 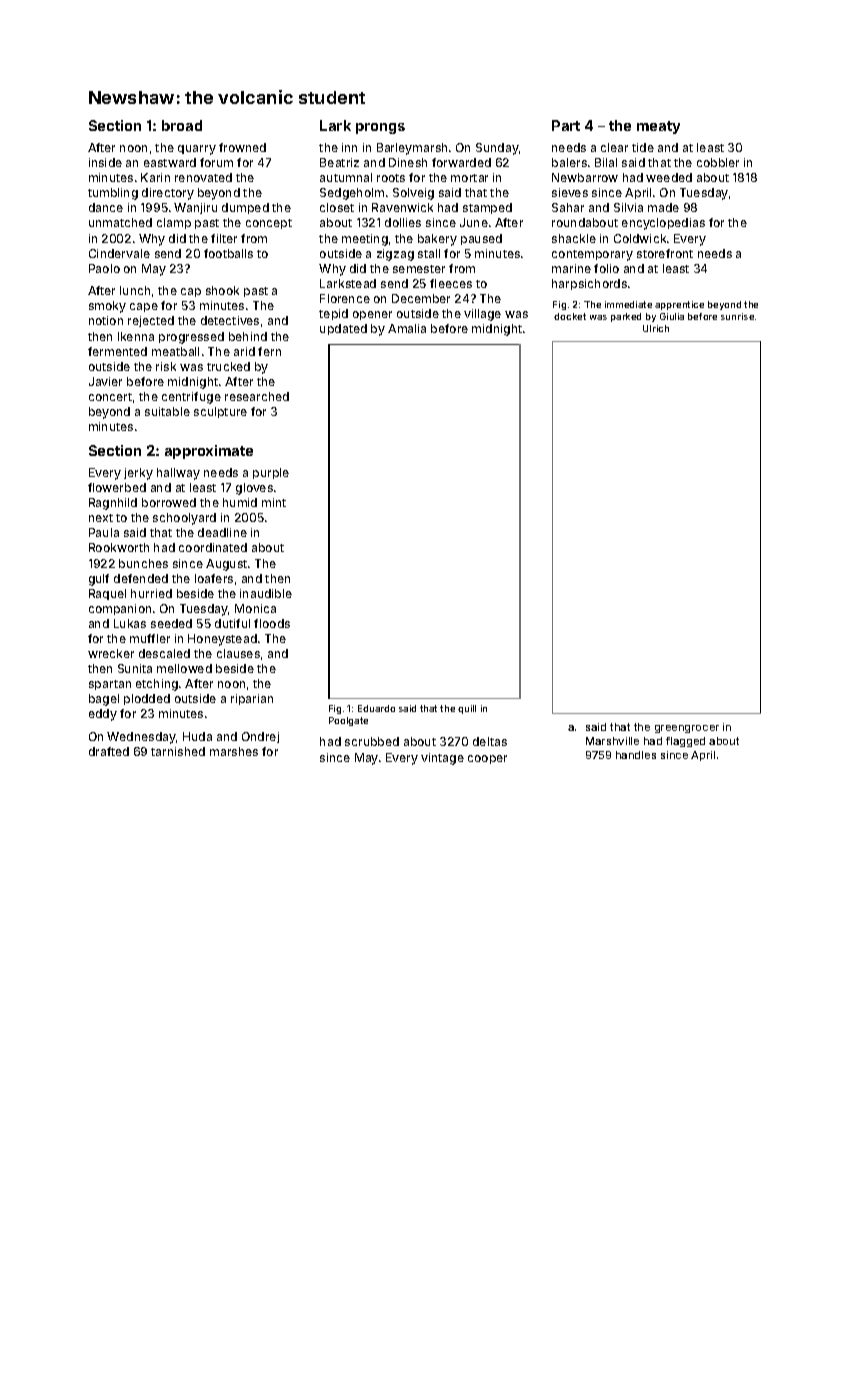 What do you see at coordinates (271, 473) in the page?
I see `purple` at bounding box center [271, 473].
